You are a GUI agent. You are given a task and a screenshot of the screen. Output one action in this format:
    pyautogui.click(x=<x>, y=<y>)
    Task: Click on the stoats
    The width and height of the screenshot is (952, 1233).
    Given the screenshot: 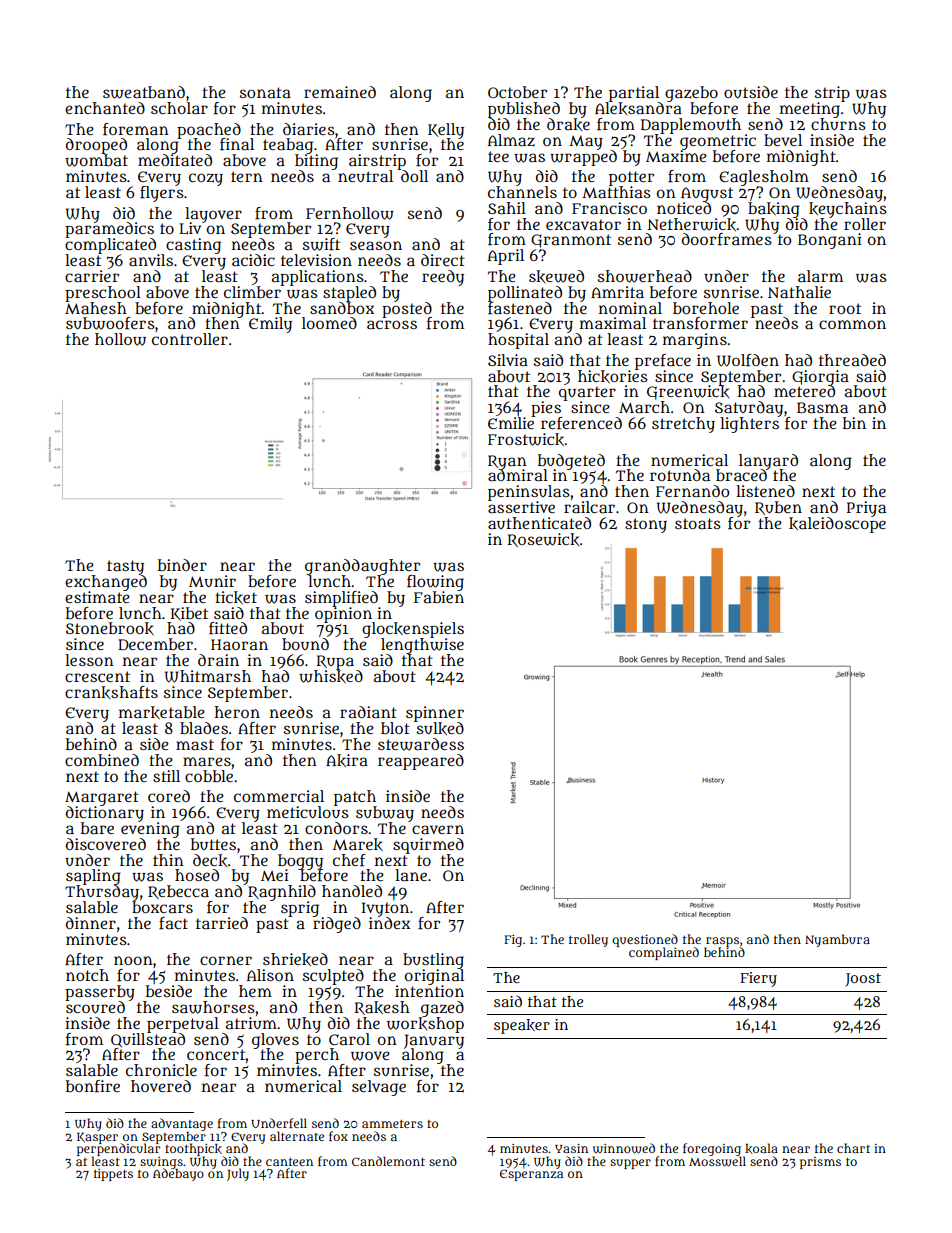 What is the action you would take?
    pyautogui.click(x=698, y=523)
